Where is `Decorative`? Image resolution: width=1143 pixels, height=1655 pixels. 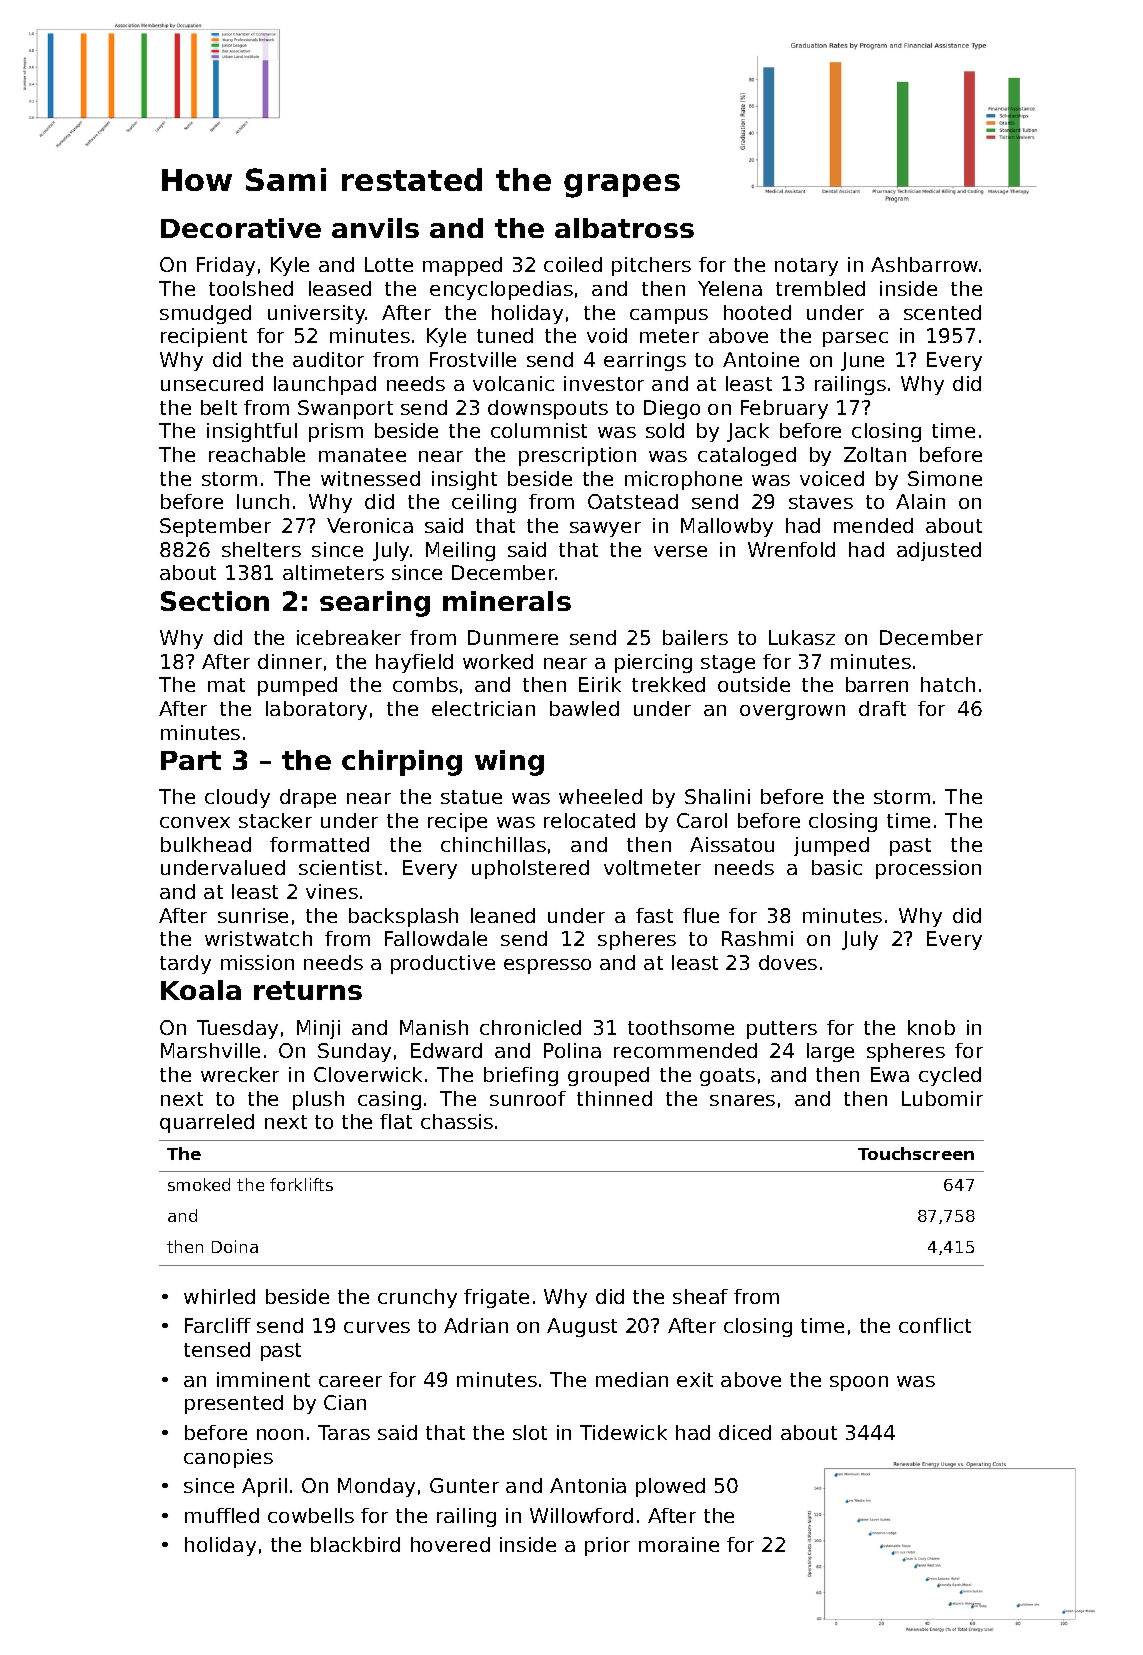
Decorative is located at coordinates (241, 228).
